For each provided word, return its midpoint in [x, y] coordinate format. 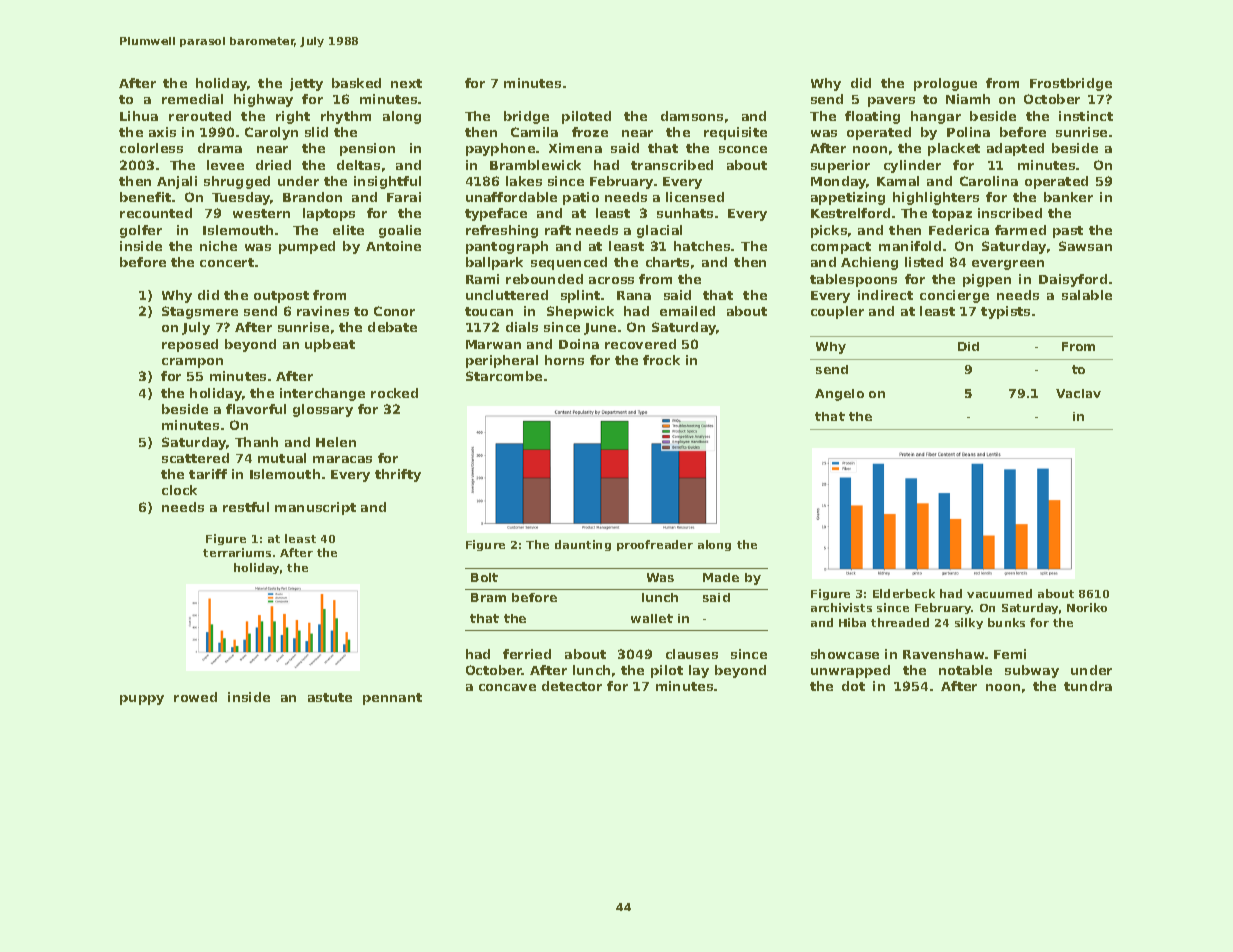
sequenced [569, 263]
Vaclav [1078, 393]
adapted [1015, 149]
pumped [307, 247]
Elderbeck [904, 593]
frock [661, 360]
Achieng [869, 263]
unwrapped [850, 671]
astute [330, 697]
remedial [192, 99]
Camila [534, 132]
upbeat [330, 345]
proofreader [655, 545]
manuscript [315, 508]
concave [507, 687]
